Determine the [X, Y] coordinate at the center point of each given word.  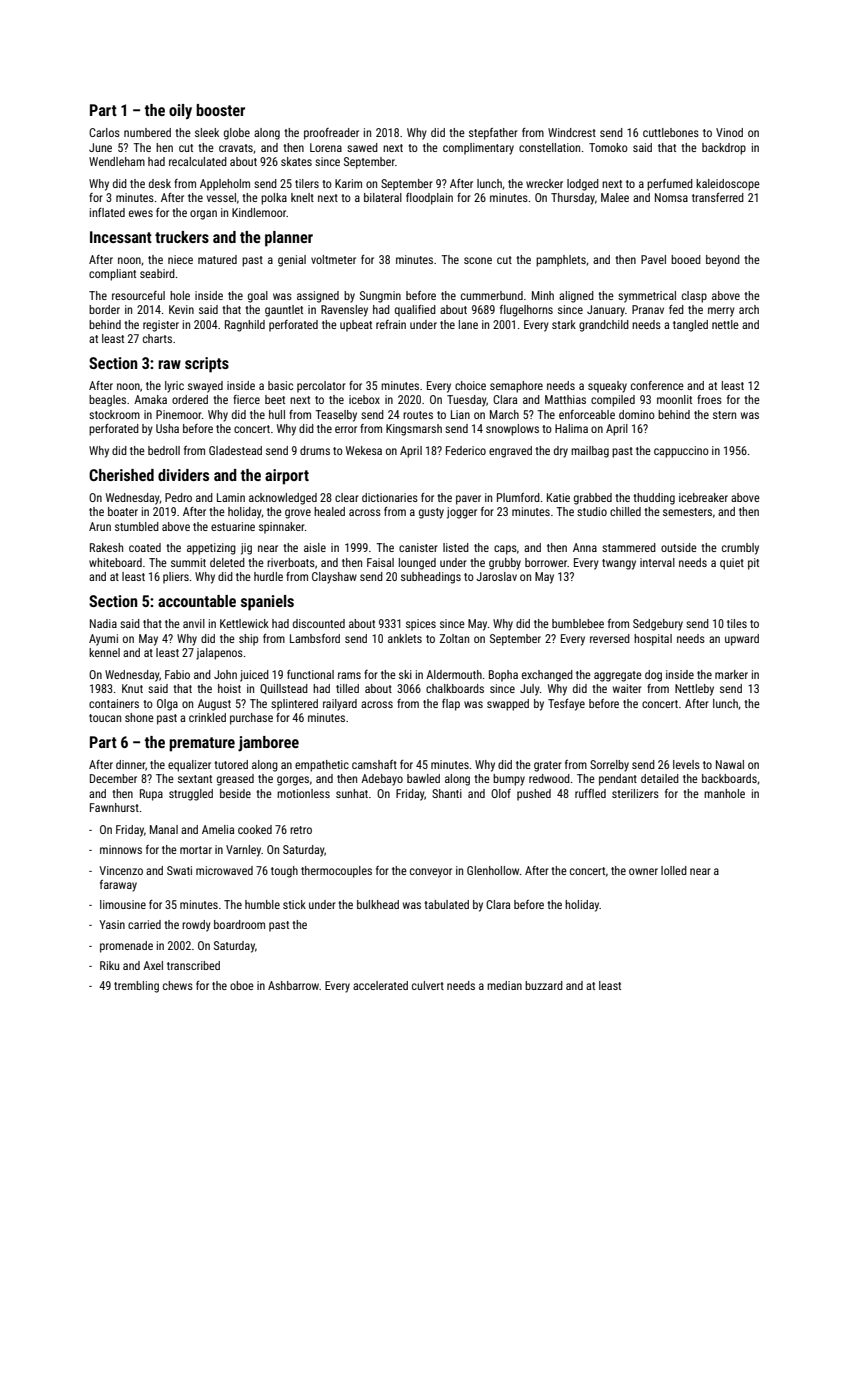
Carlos [104, 132]
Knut [132, 688]
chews [178, 985]
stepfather [493, 134]
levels [686, 764]
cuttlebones [671, 132]
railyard [340, 705]
